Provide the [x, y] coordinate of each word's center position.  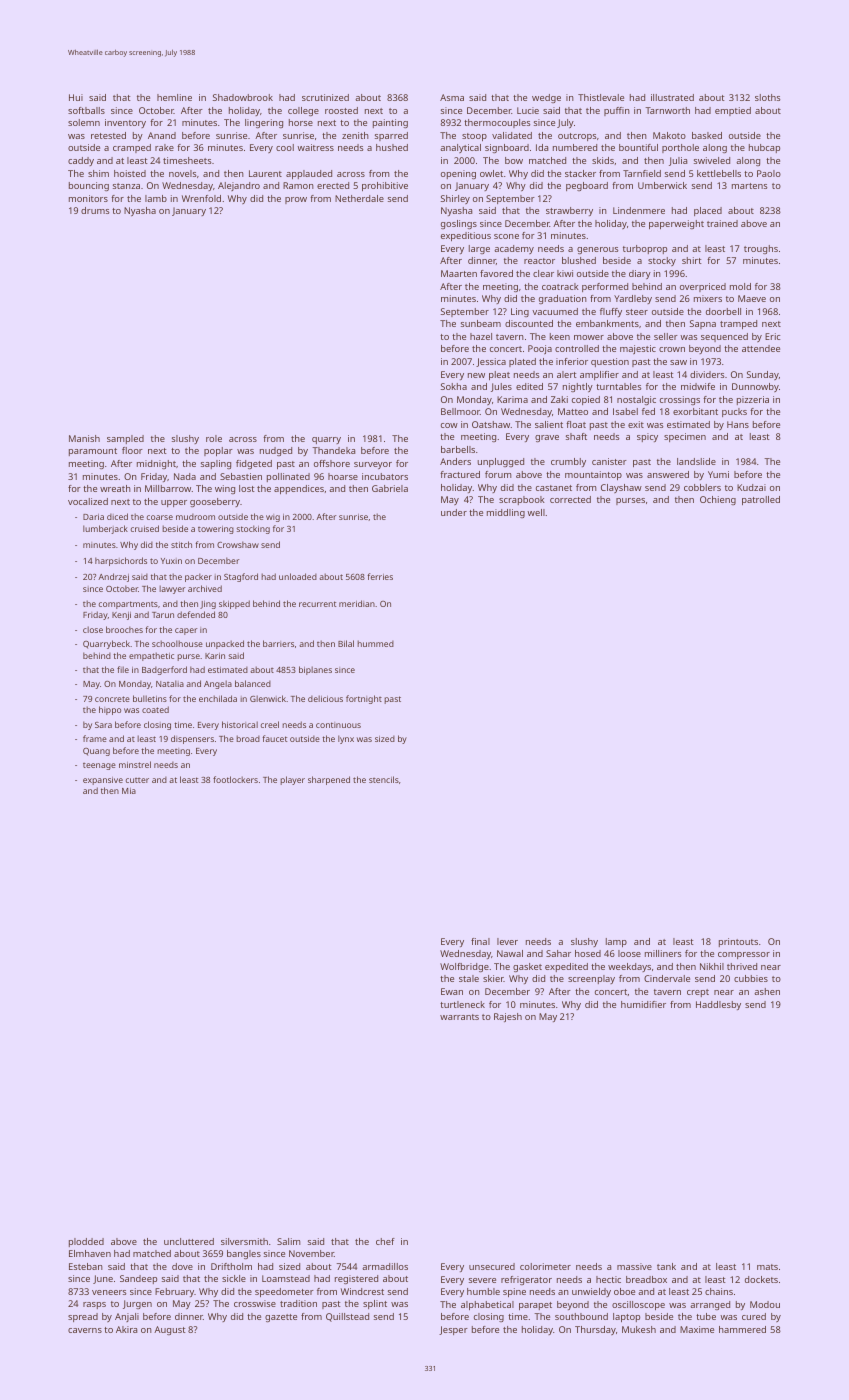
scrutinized [325, 97]
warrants [459, 1017]
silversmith [244, 1241]
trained [722, 223]
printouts [738, 942]
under [454, 512]
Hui [76, 97]
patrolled [761, 500]
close [93, 629]
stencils [384, 779]
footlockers [235, 779]
